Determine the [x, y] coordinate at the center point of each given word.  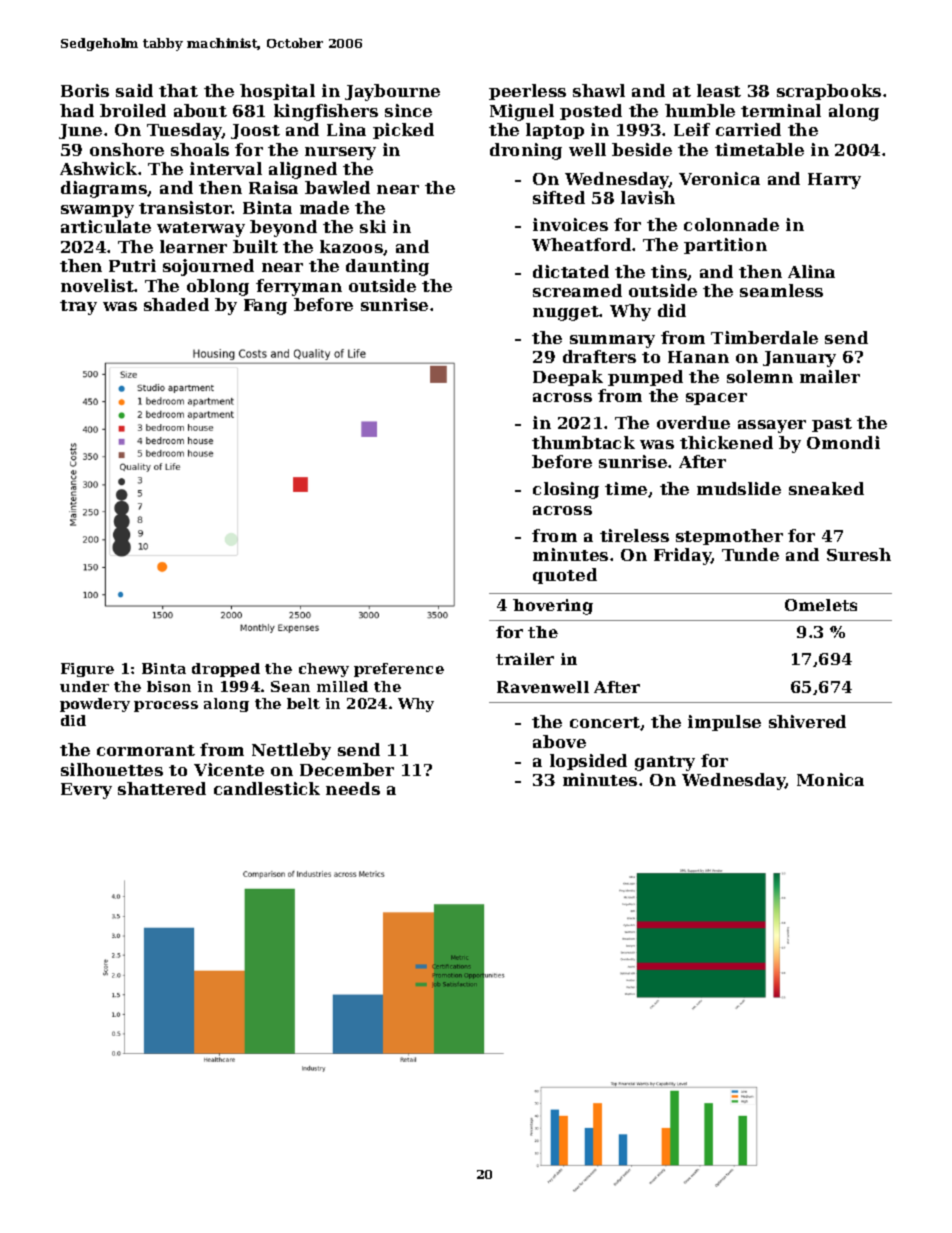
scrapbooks [829, 92]
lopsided [588, 762]
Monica [830, 779]
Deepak [568, 378]
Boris [85, 90]
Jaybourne [392, 92]
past [832, 425]
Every [86, 791]
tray [78, 307]
